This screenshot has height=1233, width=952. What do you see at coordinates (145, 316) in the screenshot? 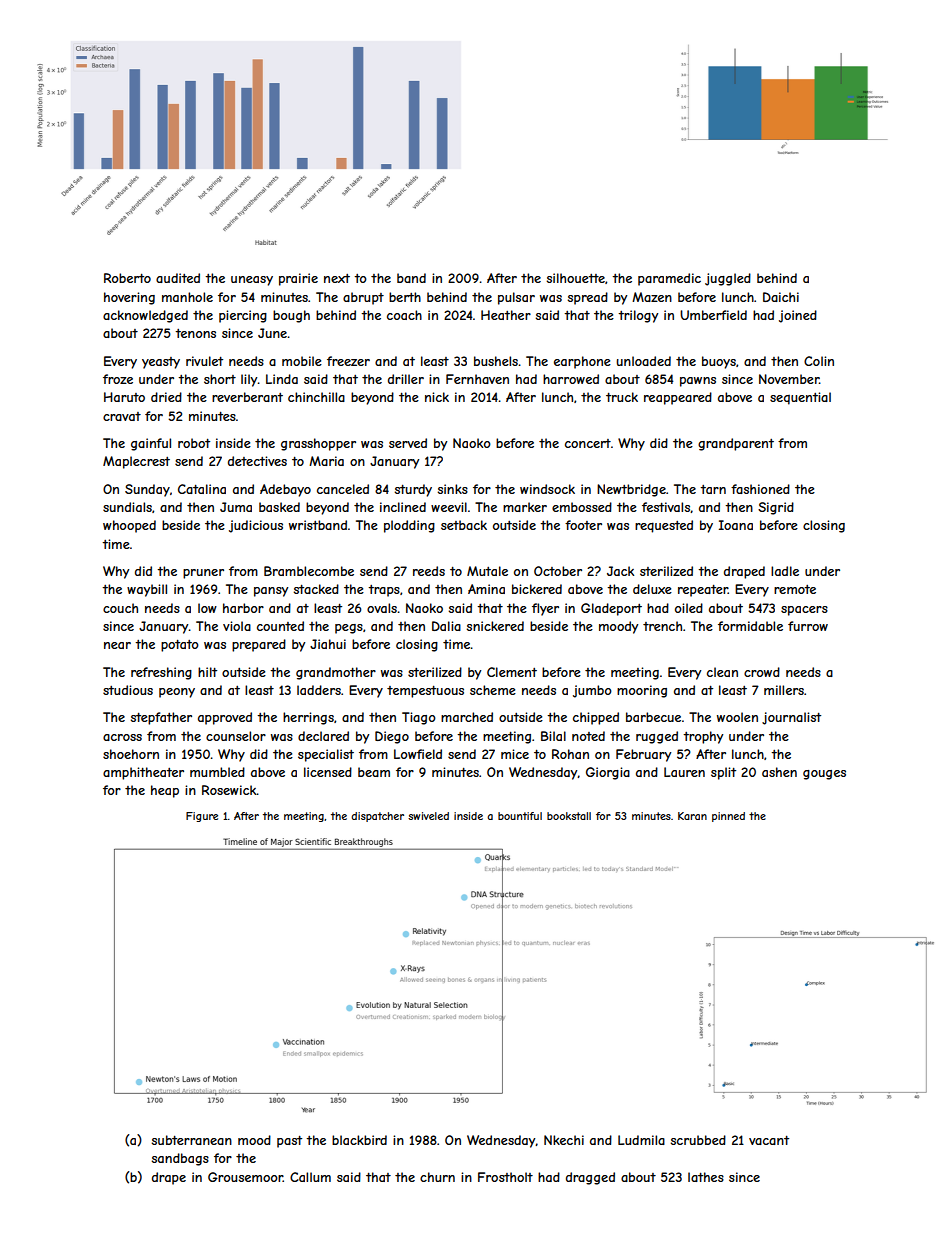
I see `acknowledged` at bounding box center [145, 316].
